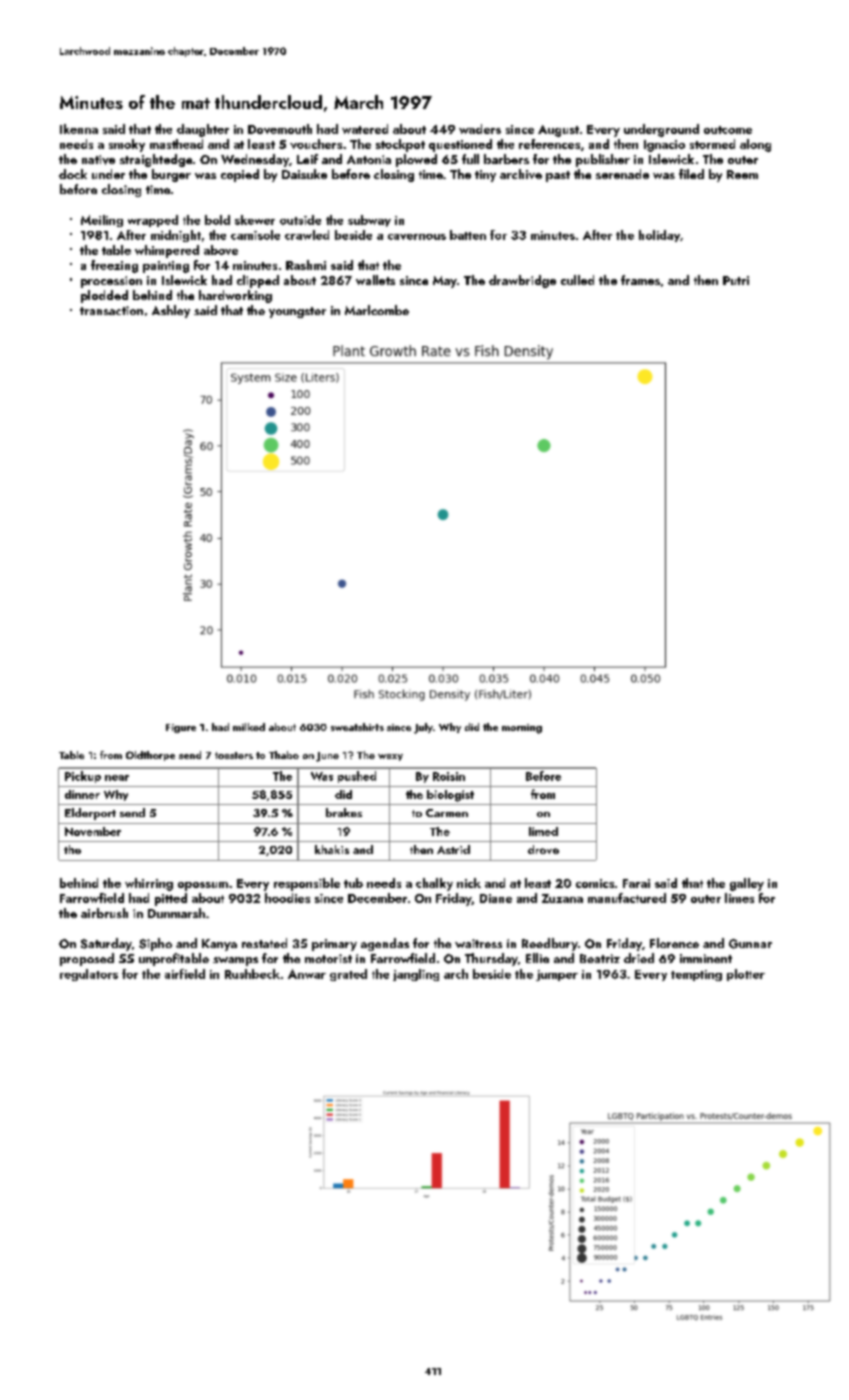 This screenshot has width=849, height=1400. What do you see at coordinates (636, 883) in the screenshot?
I see `Farai` at bounding box center [636, 883].
